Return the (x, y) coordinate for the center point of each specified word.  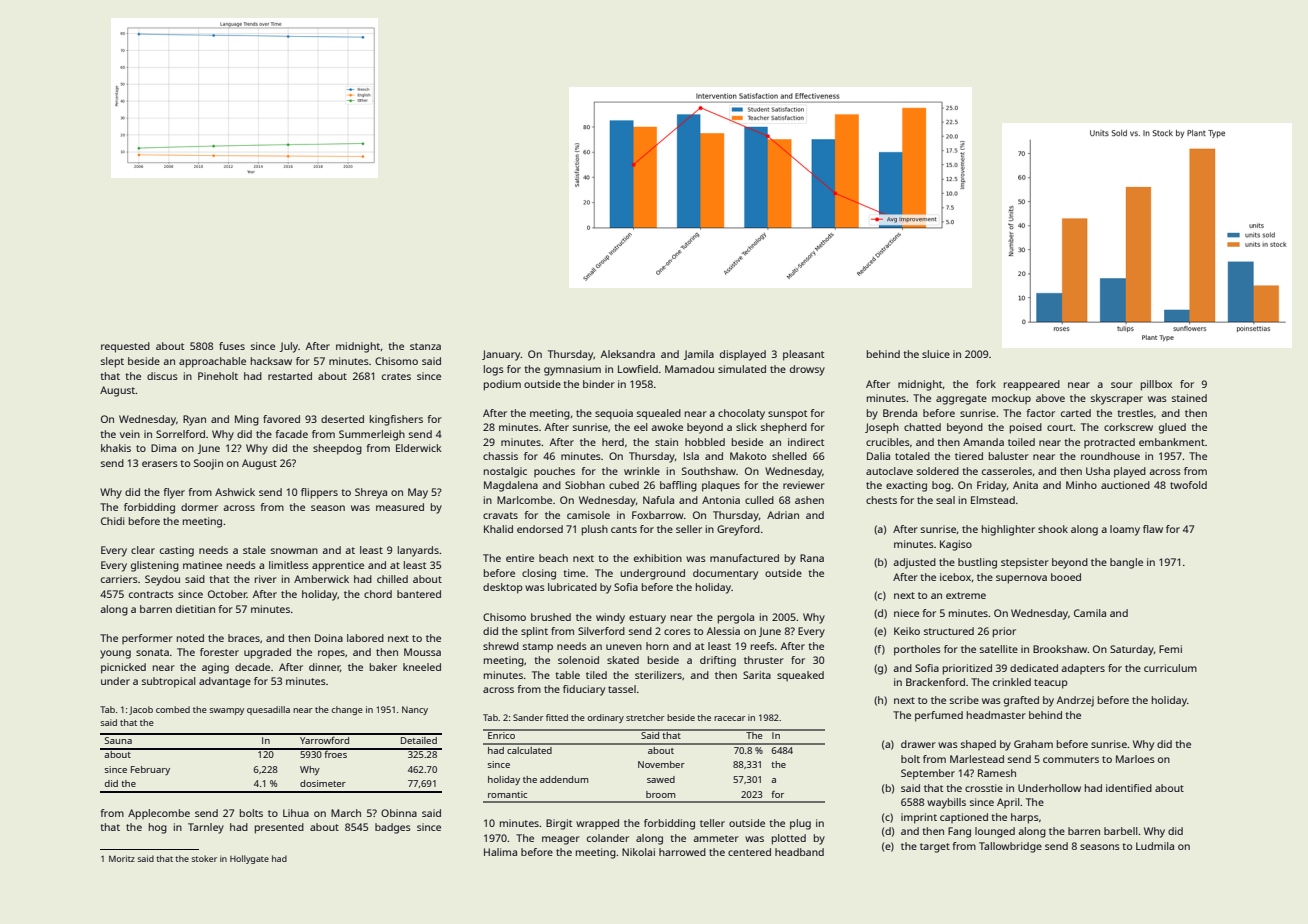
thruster (764, 660)
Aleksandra (628, 354)
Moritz (122, 858)
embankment (1172, 442)
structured (949, 631)
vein (130, 434)
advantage (225, 682)
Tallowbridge (1010, 847)
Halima (500, 852)
